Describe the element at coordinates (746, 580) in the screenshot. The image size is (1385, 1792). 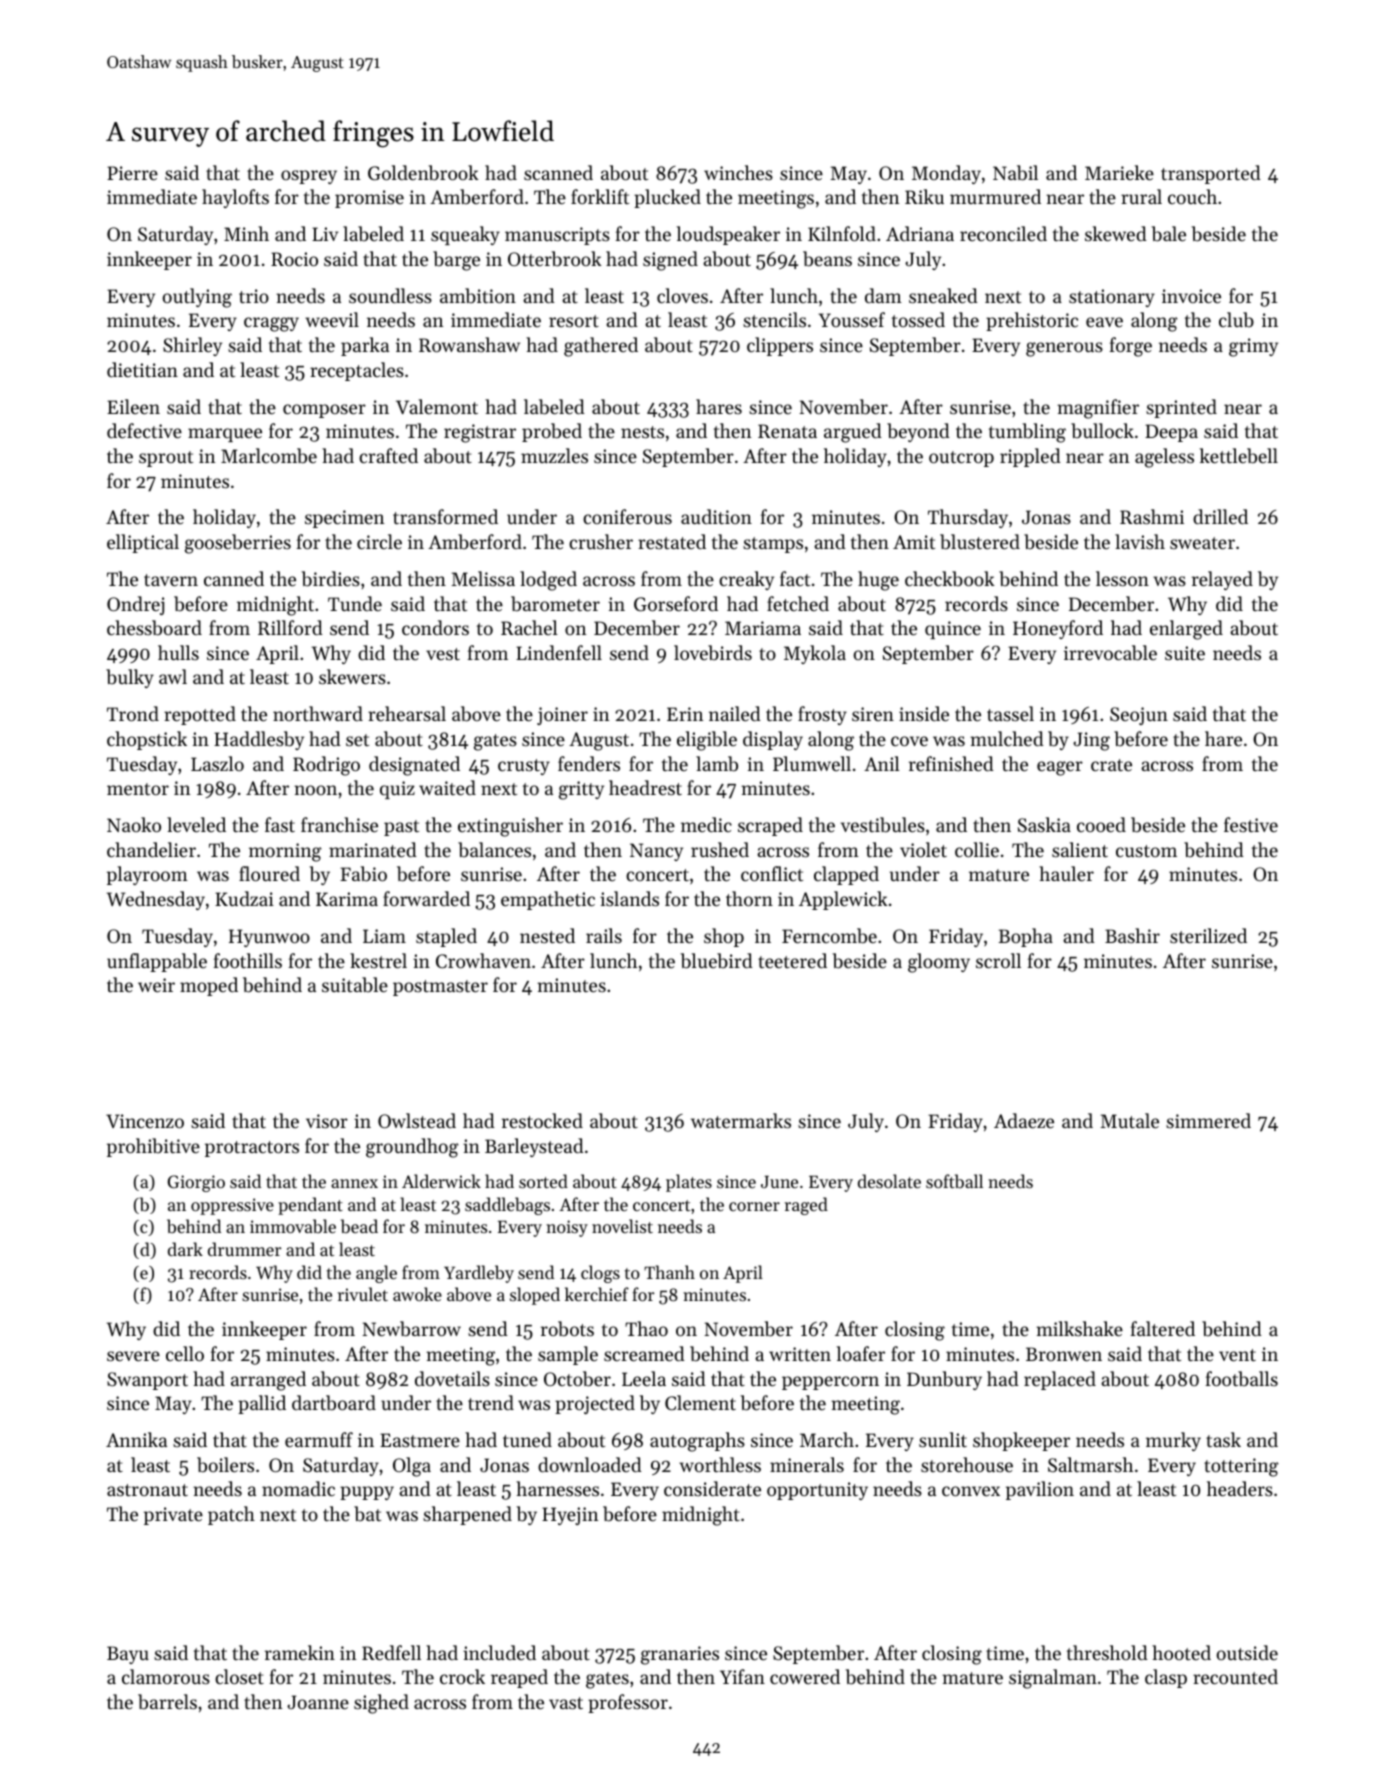
I see `creaky` at that location.
